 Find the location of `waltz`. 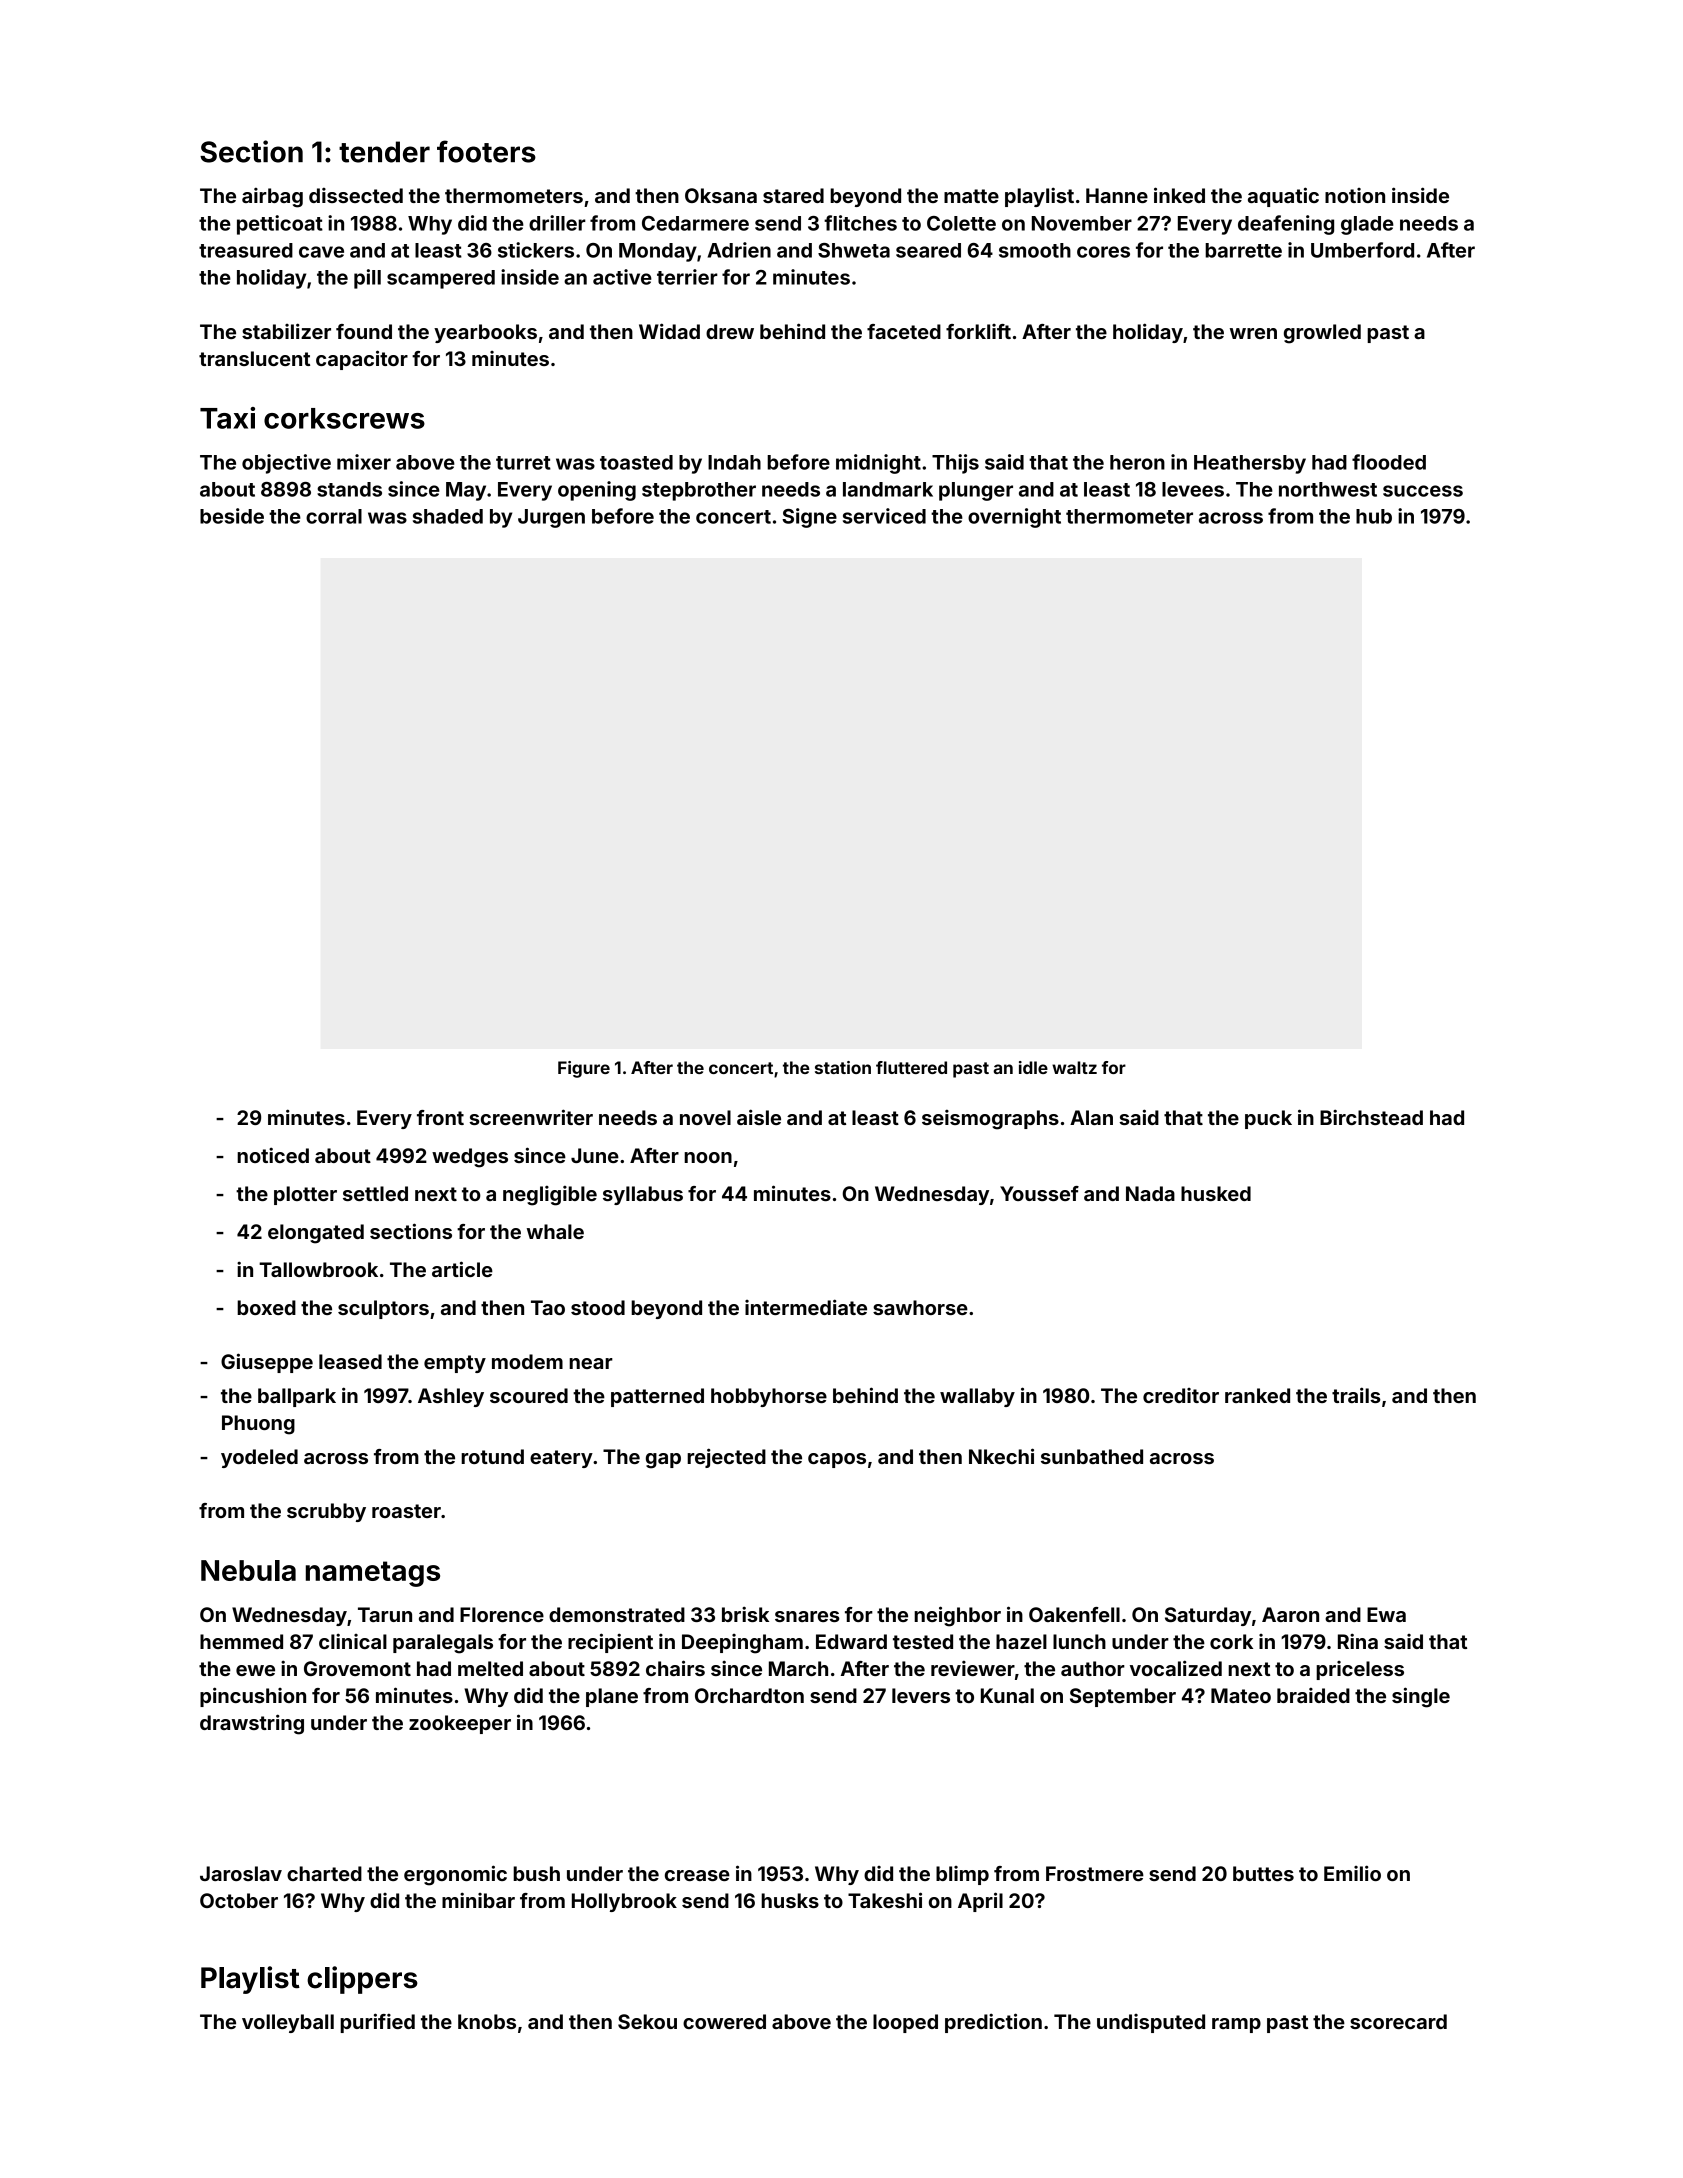

waltz is located at coordinates (1074, 1067).
